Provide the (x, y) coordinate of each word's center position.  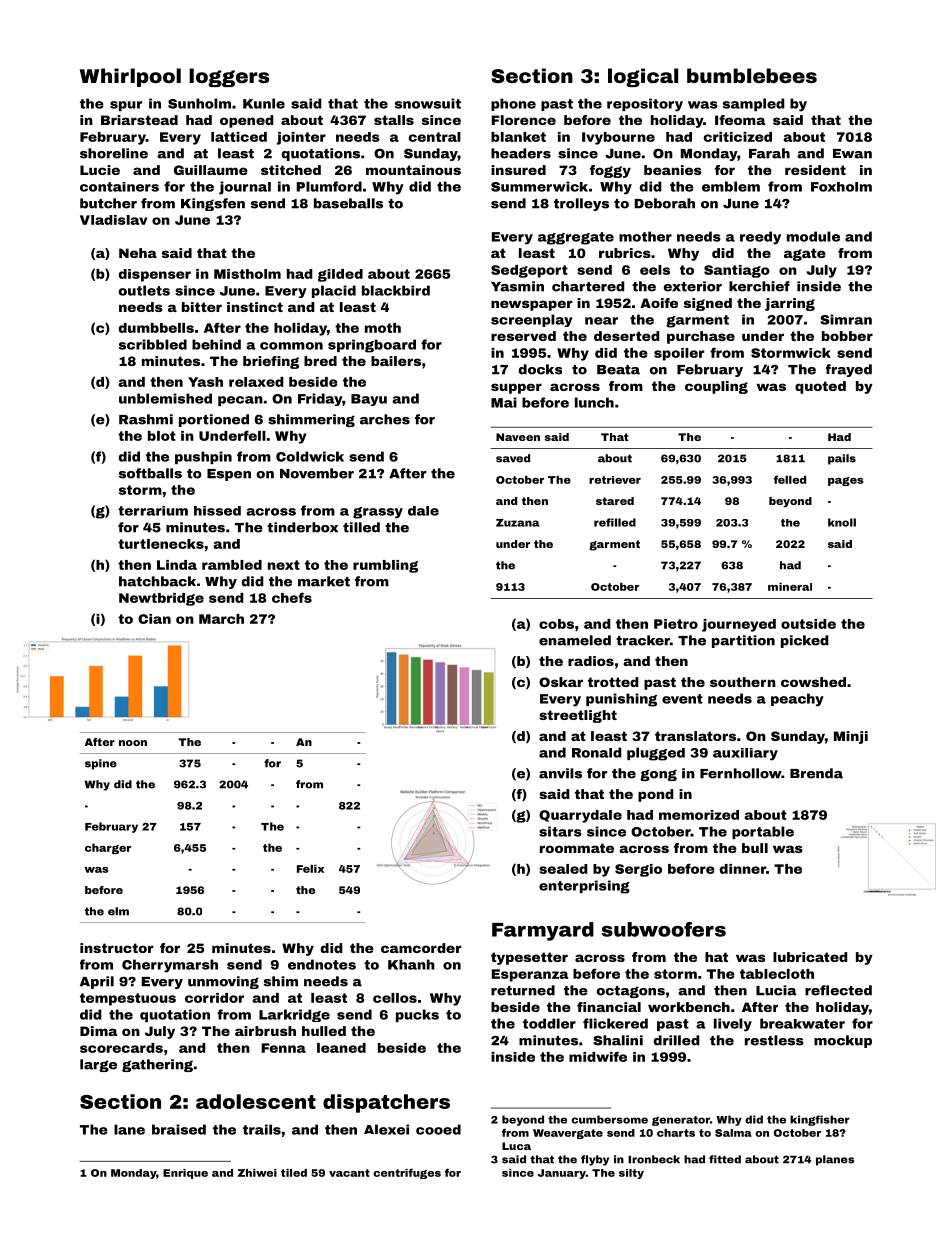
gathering (157, 1065)
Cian (154, 619)
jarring (790, 304)
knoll (842, 522)
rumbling (385, 566)
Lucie (100, 170)
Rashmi (146, 419)
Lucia (776, 990)
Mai (504, 402)
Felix (310, 868)
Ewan (852, 154)
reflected (838, 990)
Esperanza (530, 975)
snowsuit (428, 103)
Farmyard (543, 931)
